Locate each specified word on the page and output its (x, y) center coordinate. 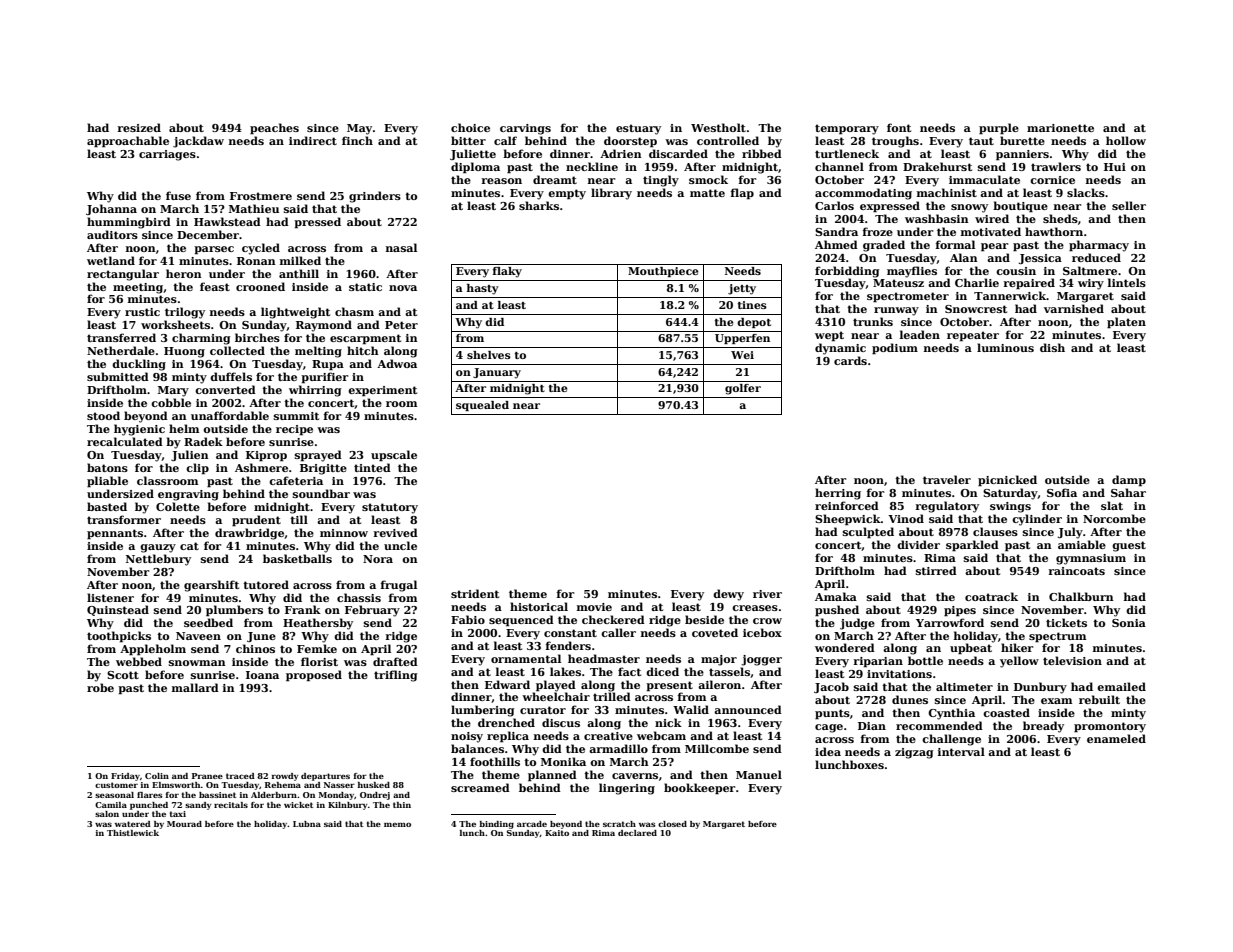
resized (139, 127)
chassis (359, 597)
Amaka (836, 596)
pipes (960, 611)
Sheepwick (848, 520)
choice (470, 127)
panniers (1022, 155)
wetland (111, 260)
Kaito (557, 833)
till (299, 519)
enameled (1116, 738)
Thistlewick (133, 833)
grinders (375, 197)
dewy (728, 595)
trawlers (1056, 166)
